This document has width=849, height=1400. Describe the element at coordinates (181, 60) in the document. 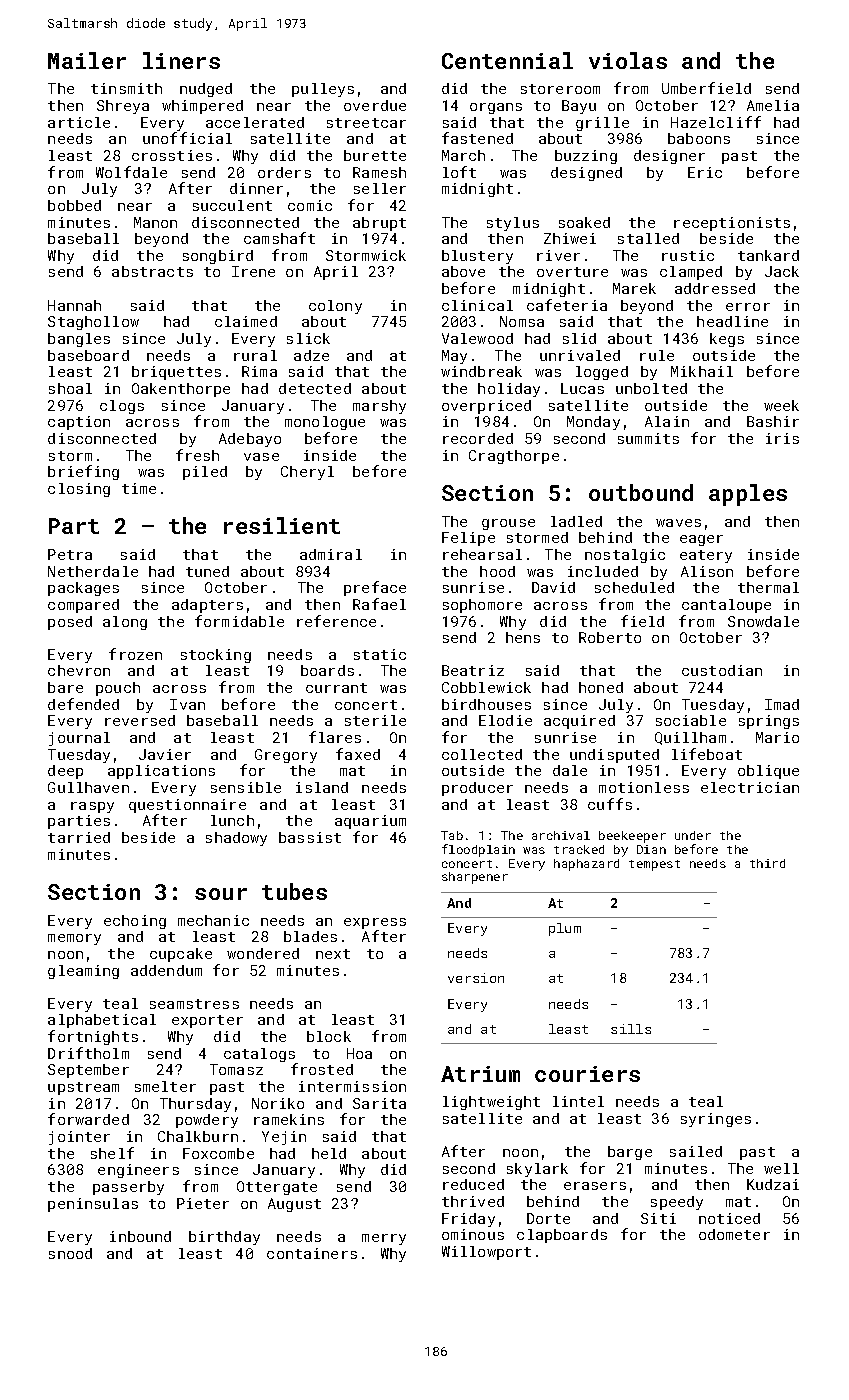

I see `liners` at that location.
